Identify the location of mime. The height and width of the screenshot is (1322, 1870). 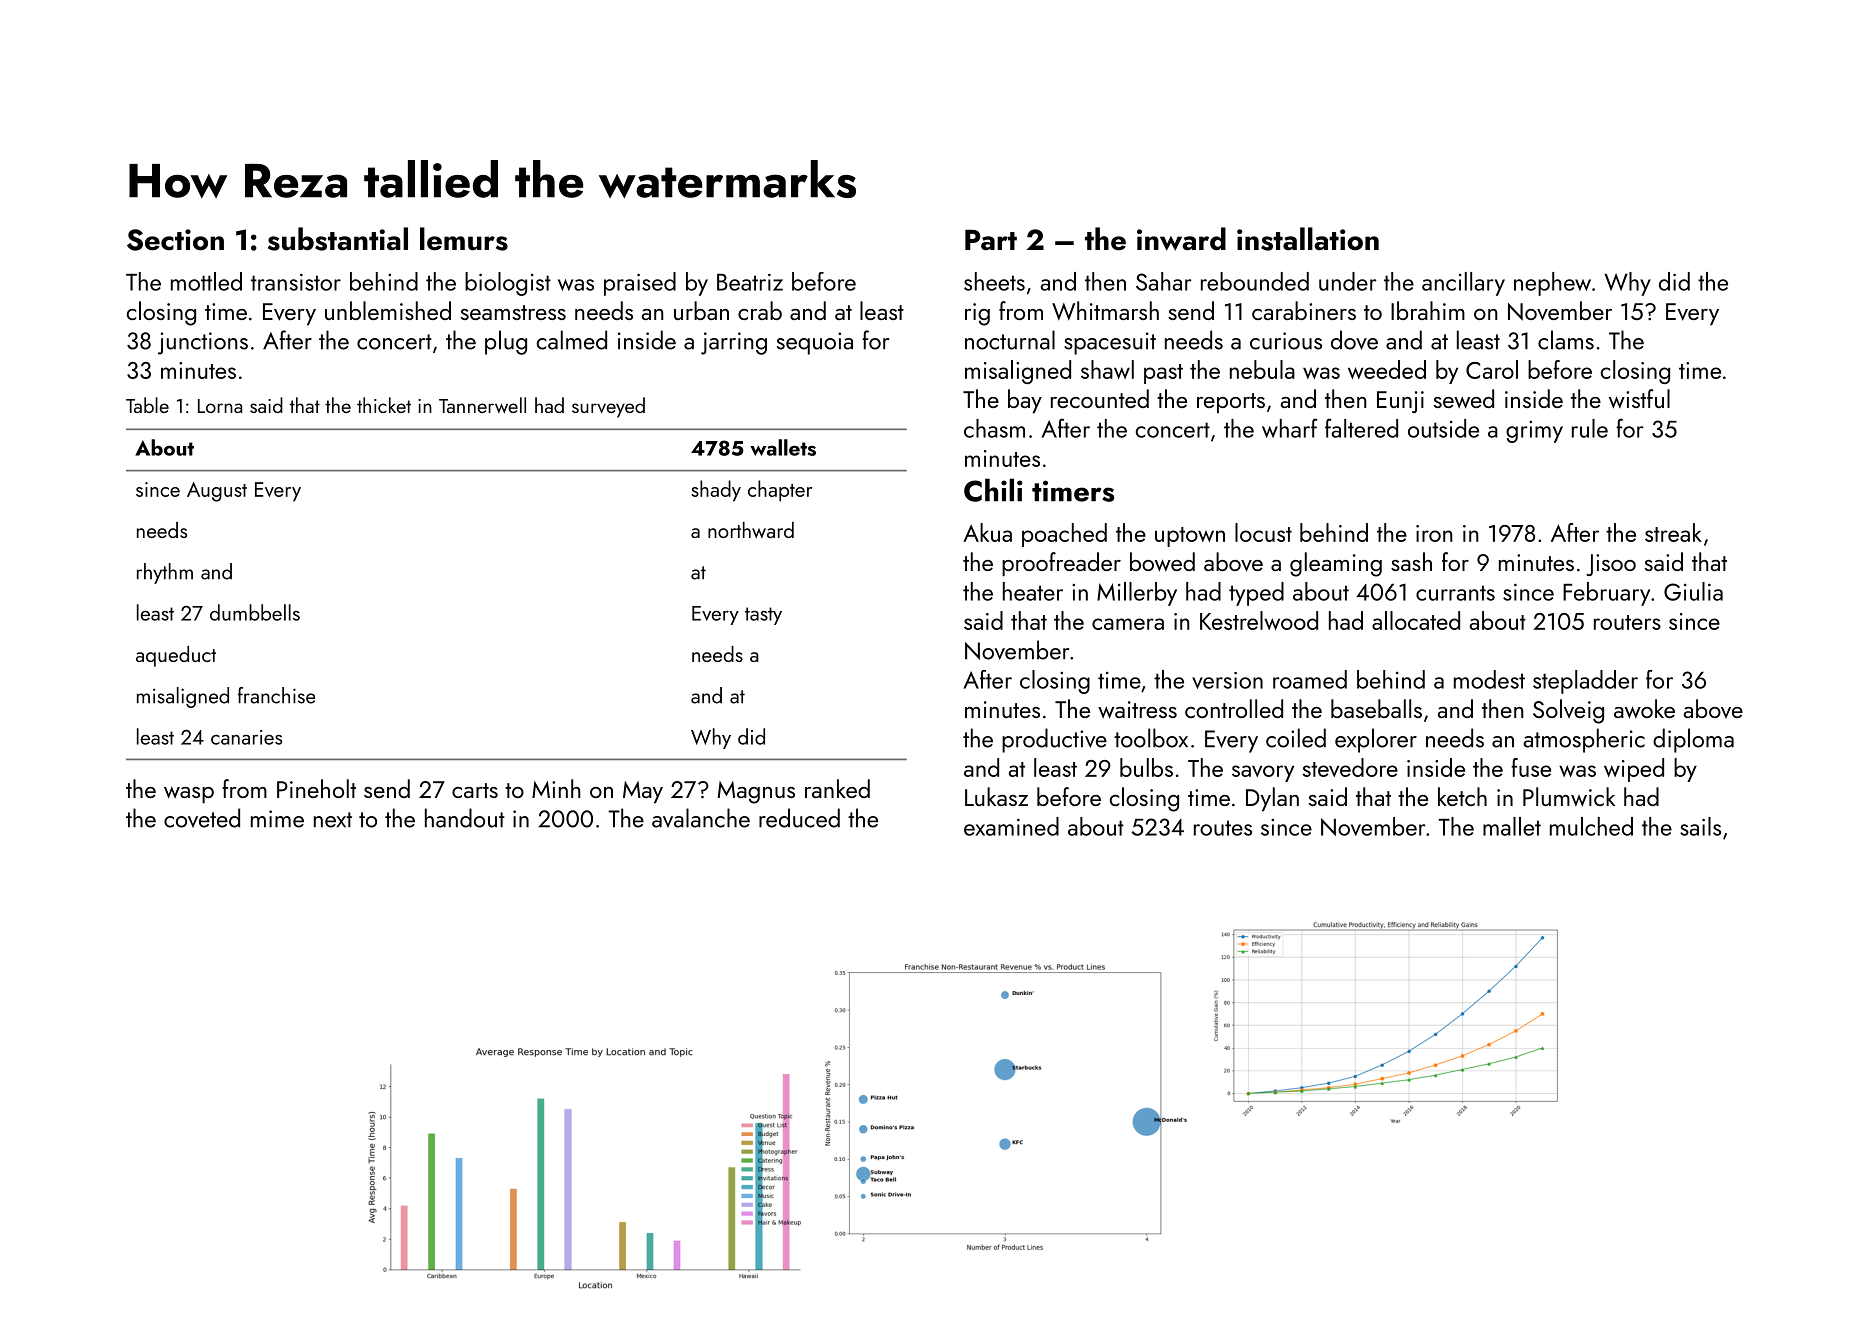
(277, 819).
